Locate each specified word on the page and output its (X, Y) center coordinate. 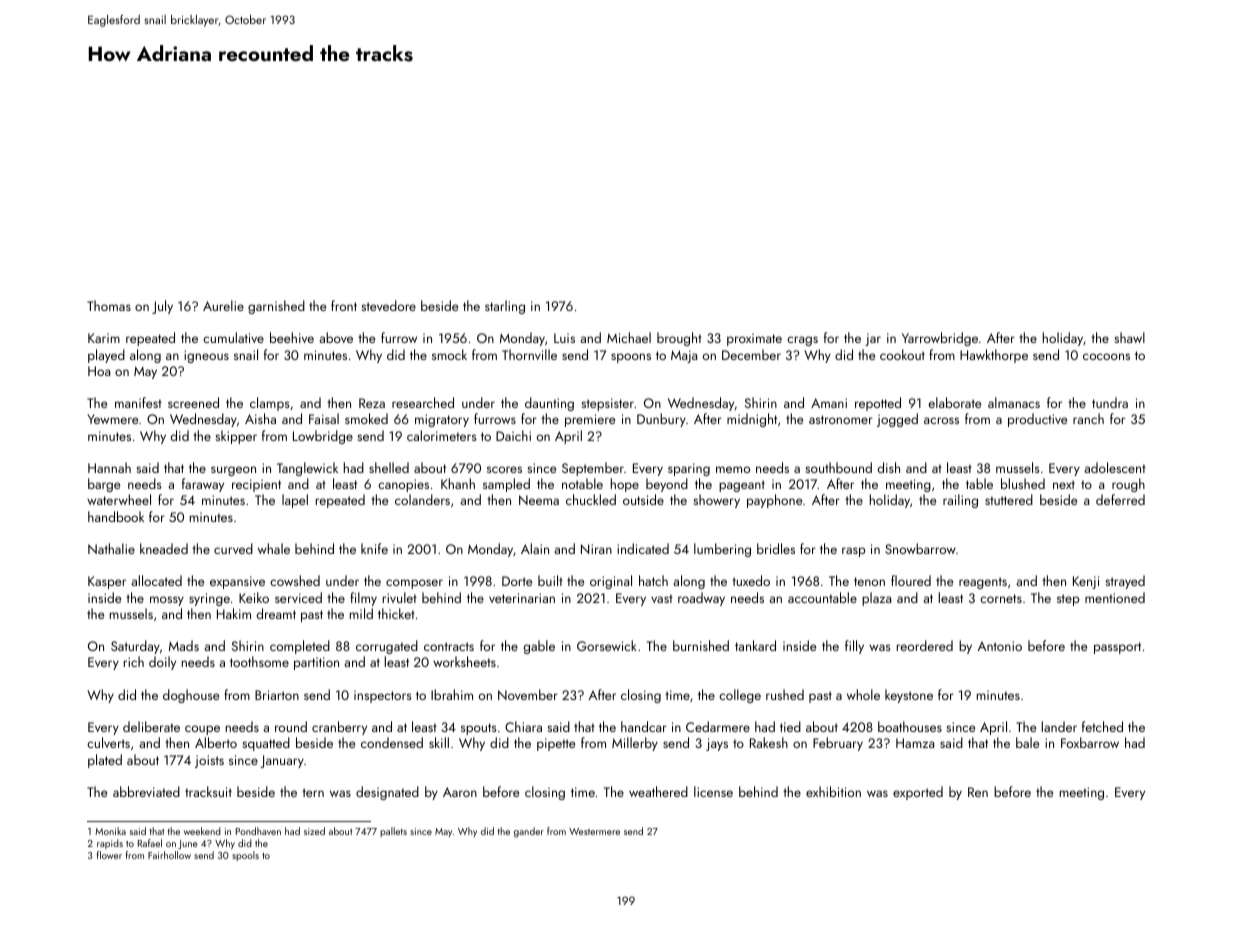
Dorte (517, 581)
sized (314, 831)
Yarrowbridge (940, 339)
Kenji (1086, 582)
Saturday (135, 647)
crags (802, 341)
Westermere (594, 831)
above (336, 337)
